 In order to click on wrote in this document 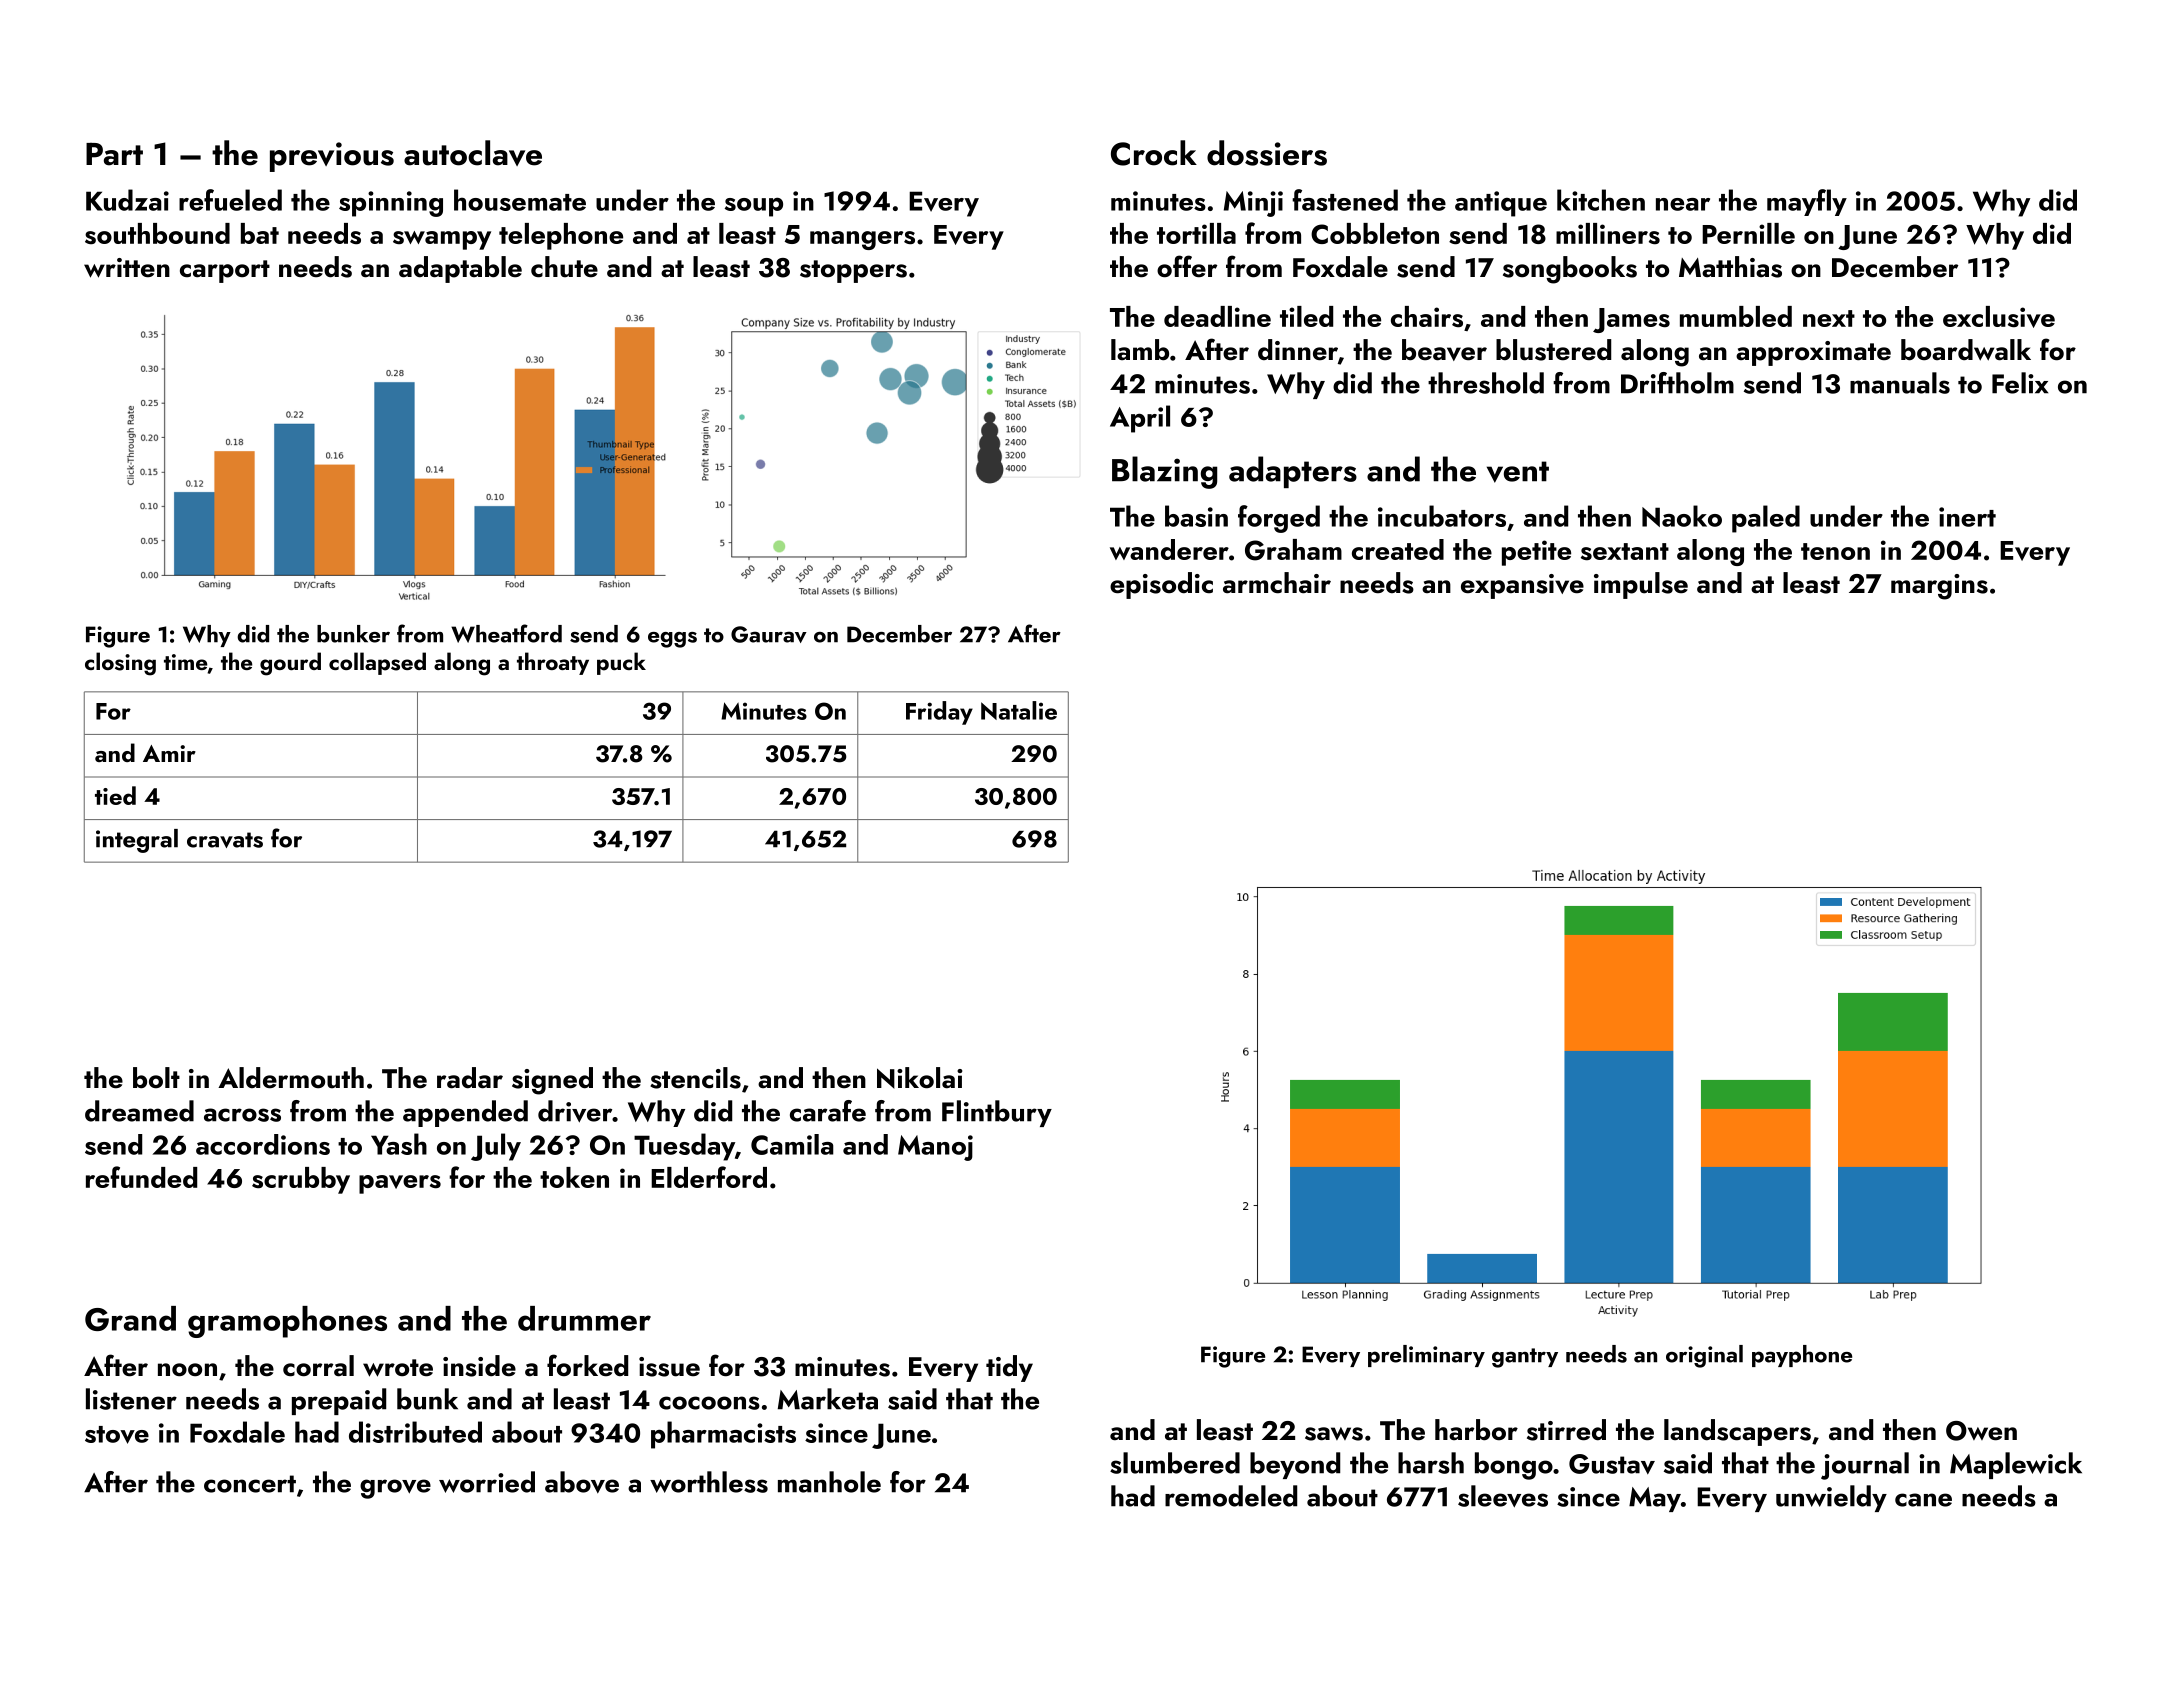, I will do `click(398, 1368)`.
